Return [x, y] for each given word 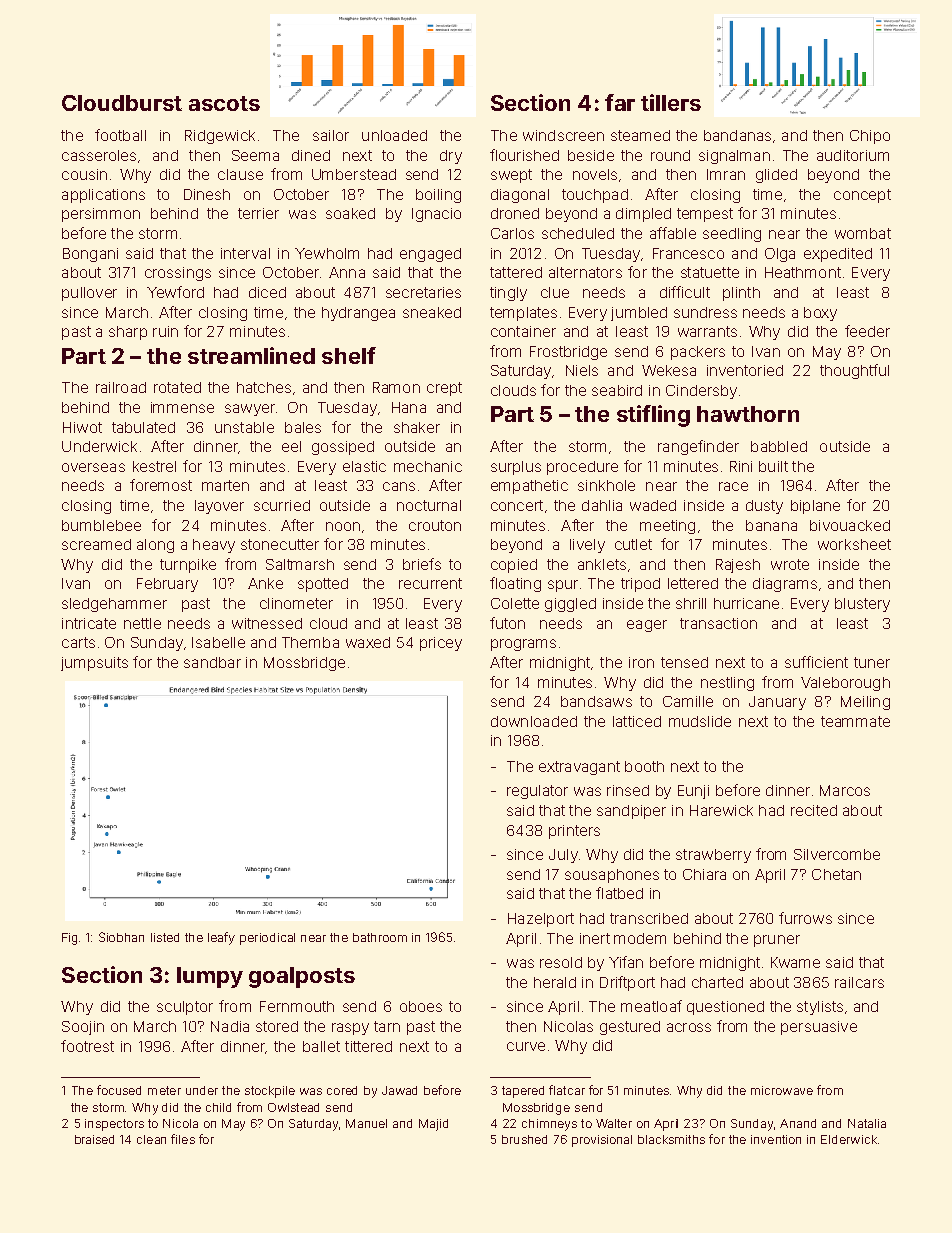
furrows [805, 918]
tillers [671, 102]
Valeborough [845, 684]
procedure [582, 468]
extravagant [579, 768]
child [218, 1107]
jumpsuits [94, 664]
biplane [815, 507]
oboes [421, 1006]
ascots [224, 103]
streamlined [251, 355]
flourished [524, 155]
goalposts [302, 977]
